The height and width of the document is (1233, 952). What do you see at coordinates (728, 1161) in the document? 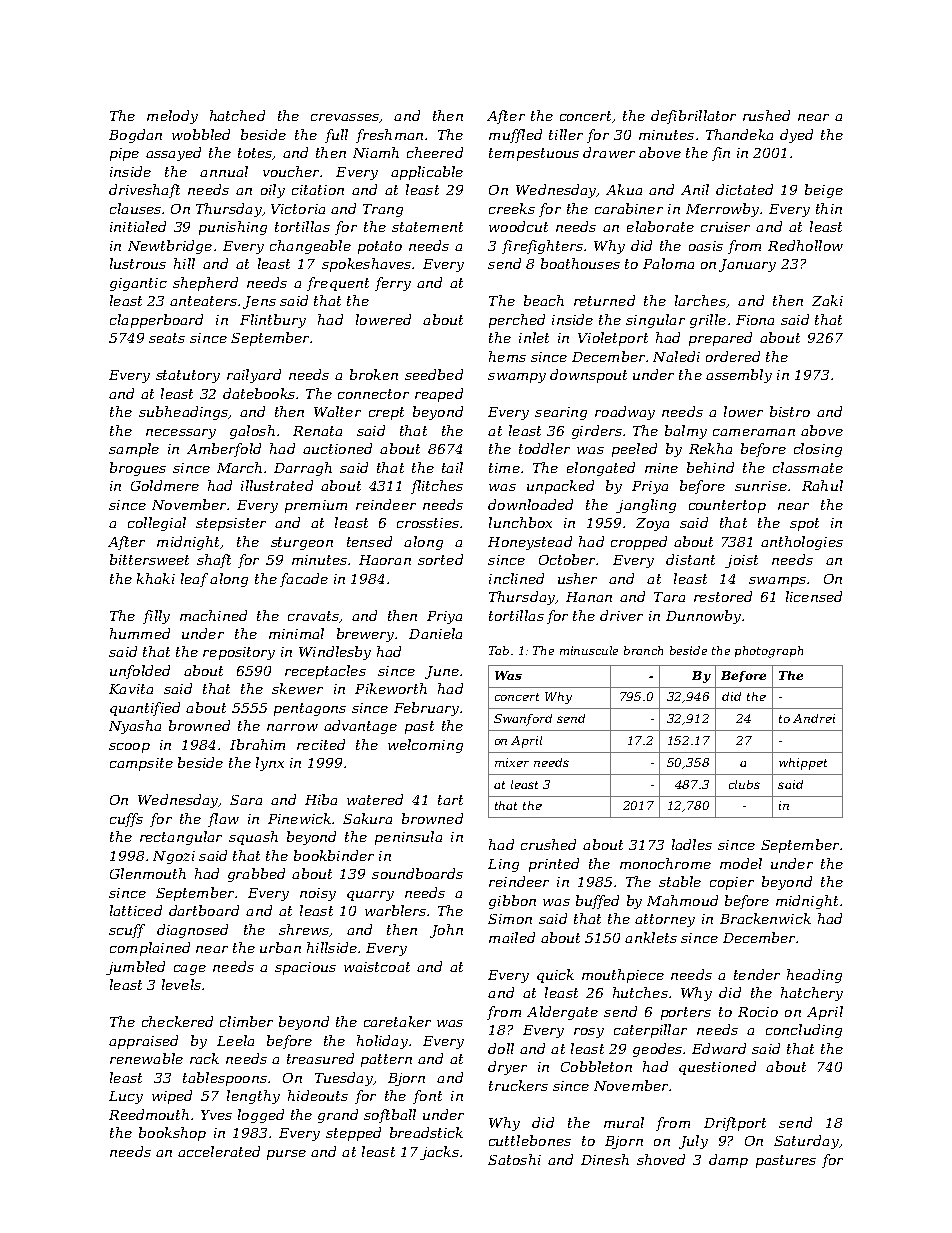
I see `damp` at bounding box center [728, 1161].
